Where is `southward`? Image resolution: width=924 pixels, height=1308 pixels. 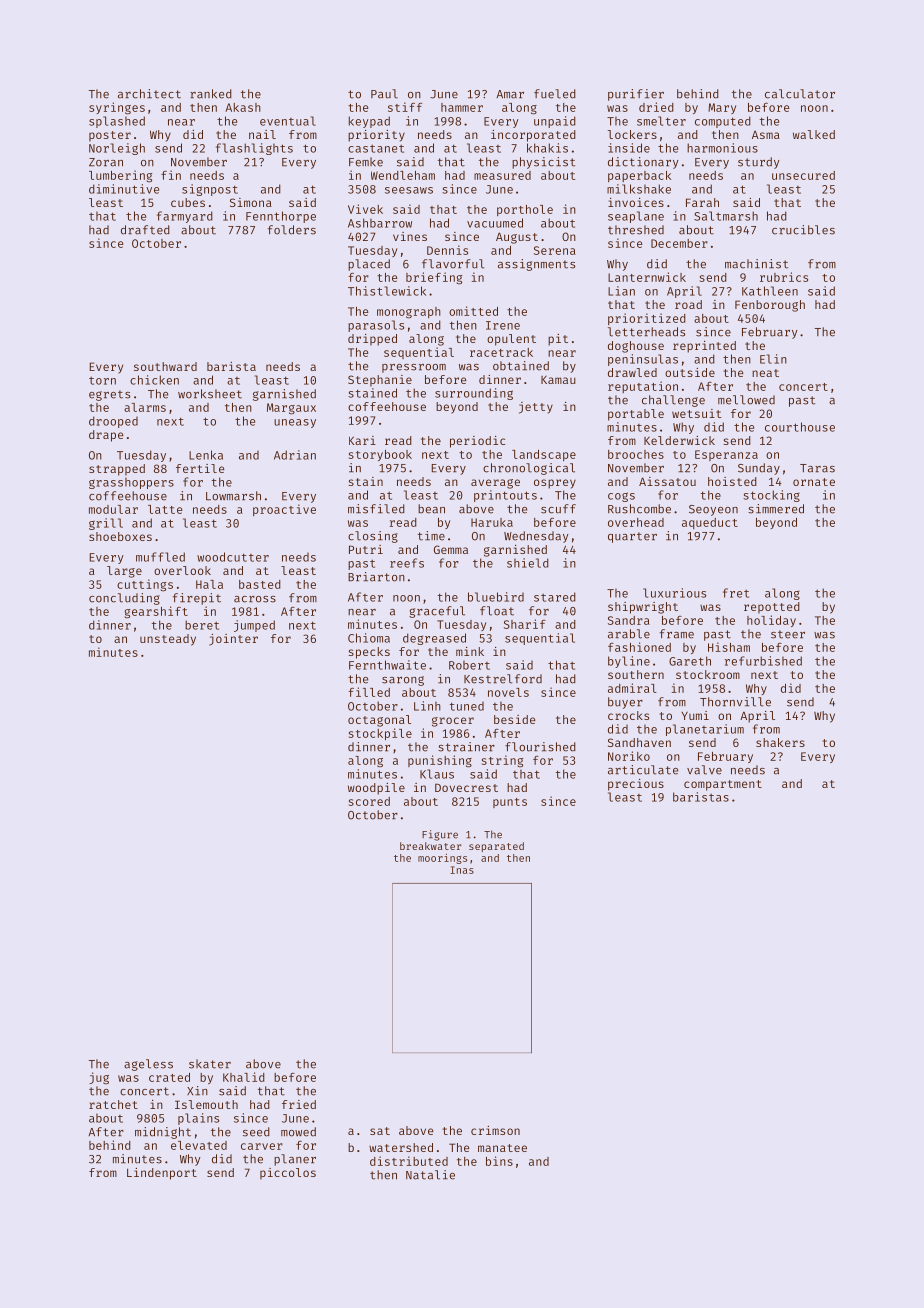 southward is located at coordinates (165, 366).
